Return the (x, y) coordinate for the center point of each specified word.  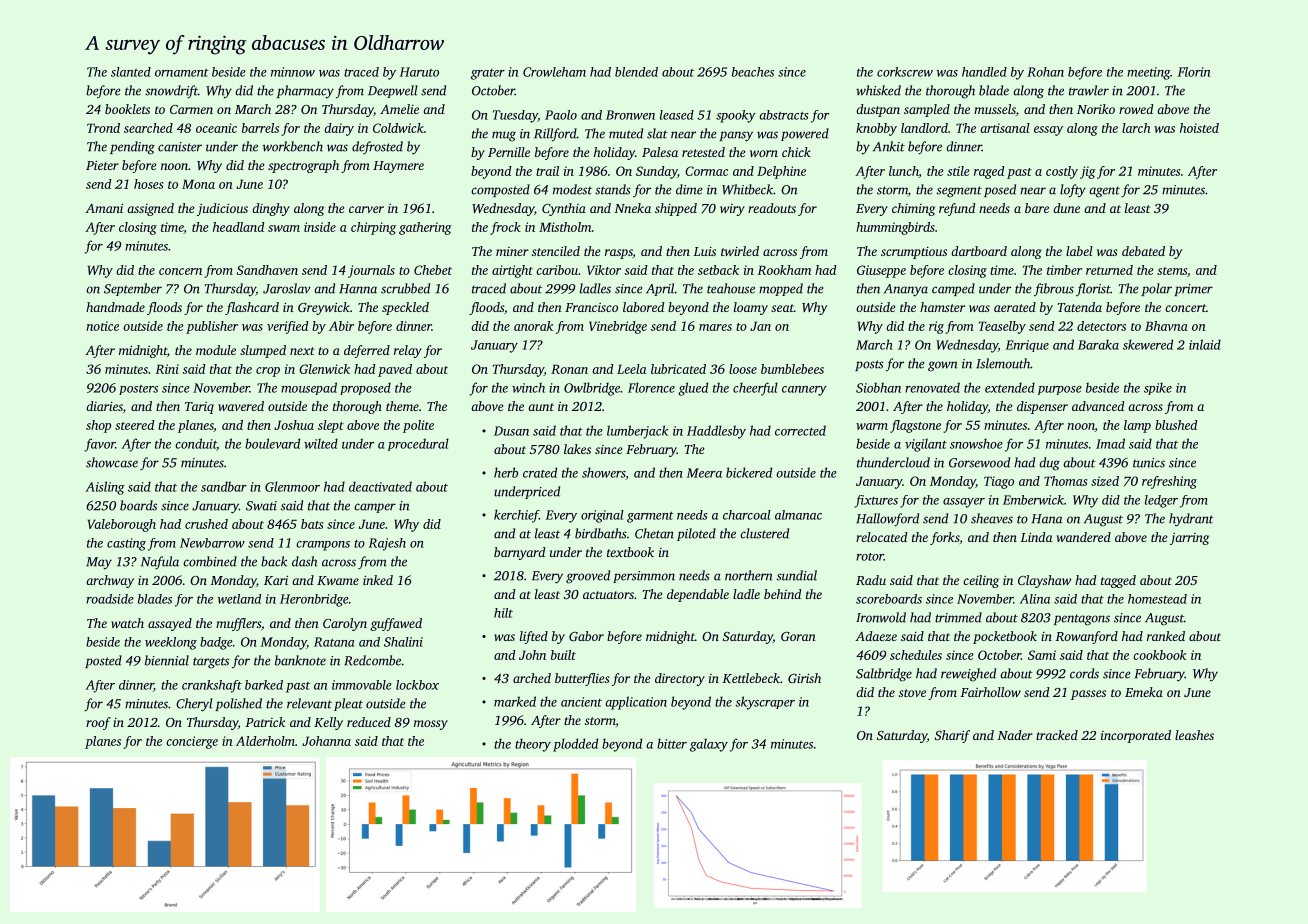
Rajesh (387, 544)
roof (98, 723)
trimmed (958, 617)
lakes (577, 449)
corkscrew (905, 72)
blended (636, 72)
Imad (1110, 443)
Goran (798, 636)
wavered (241, 406)
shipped (676, 209)
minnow (293, 72)
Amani (104, 208)
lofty (1073, 191)
